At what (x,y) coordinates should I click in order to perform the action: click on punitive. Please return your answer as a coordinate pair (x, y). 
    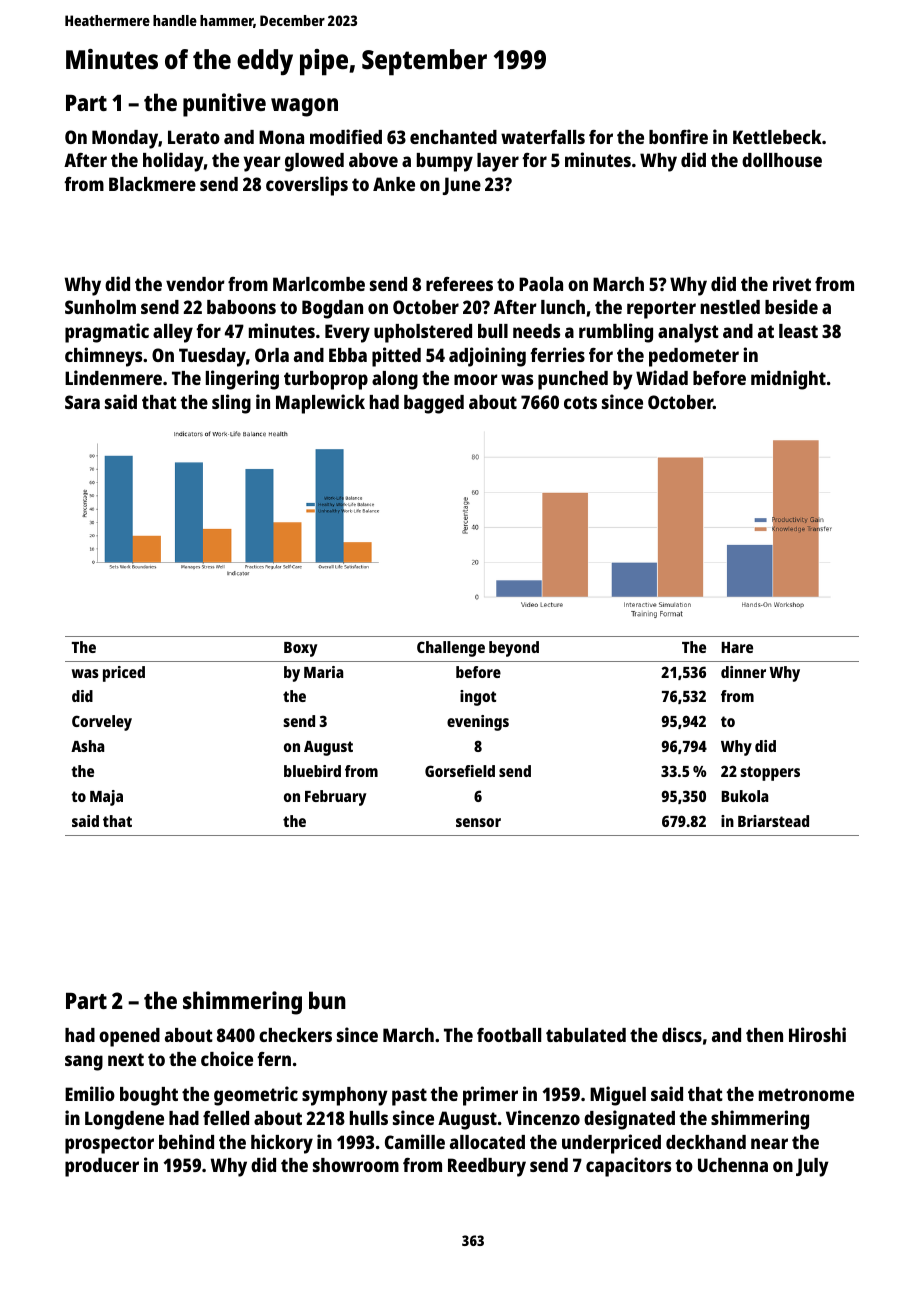
    Looking at the image, I should click on (224, 105).
